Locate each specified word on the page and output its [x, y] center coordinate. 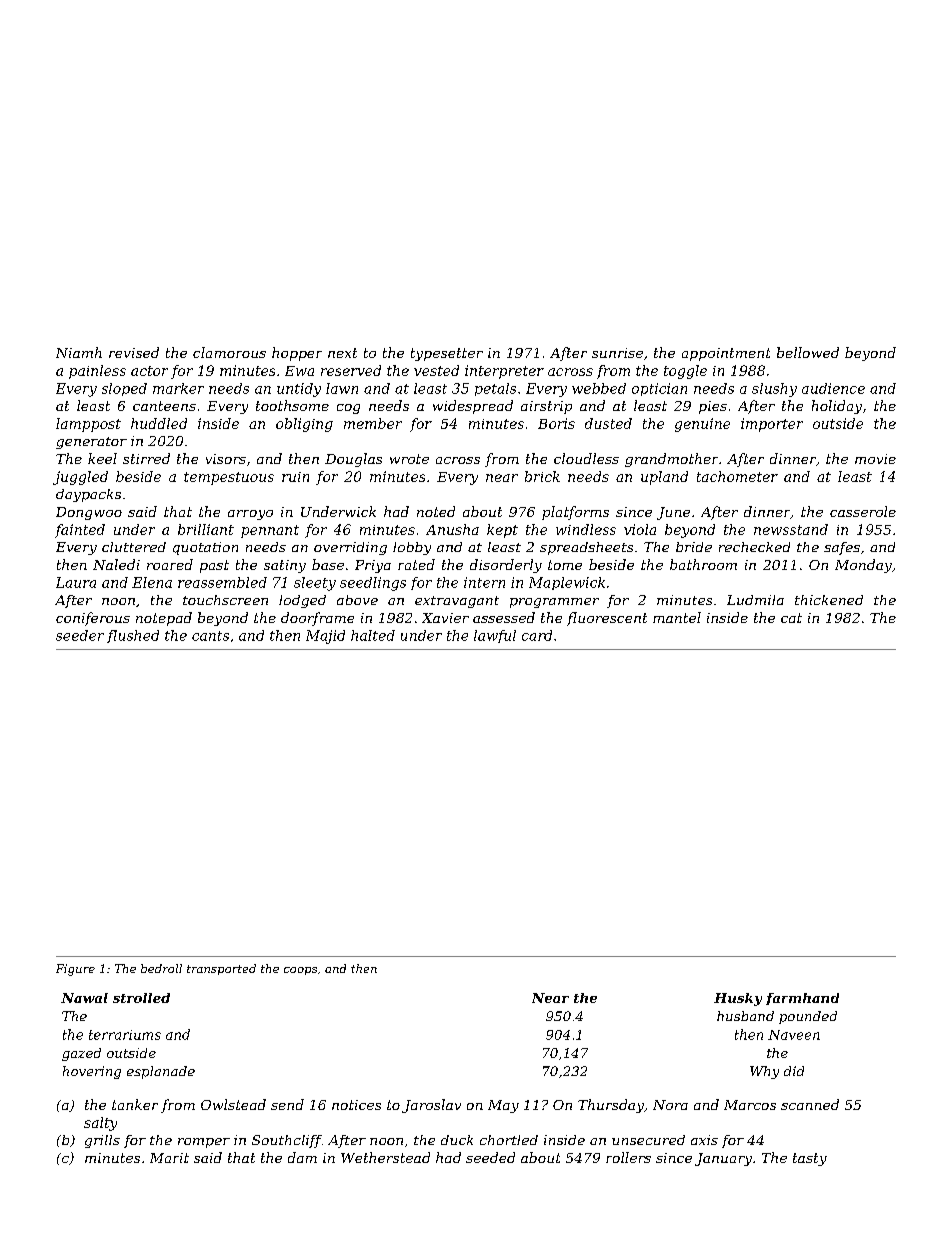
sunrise [617, 353]
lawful [495, 636]
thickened [829, 600]
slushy [774, 390]
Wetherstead [385, 1157]
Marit [169, 1158]
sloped [124, 389]
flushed [133, 636]
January [723, 1159]
